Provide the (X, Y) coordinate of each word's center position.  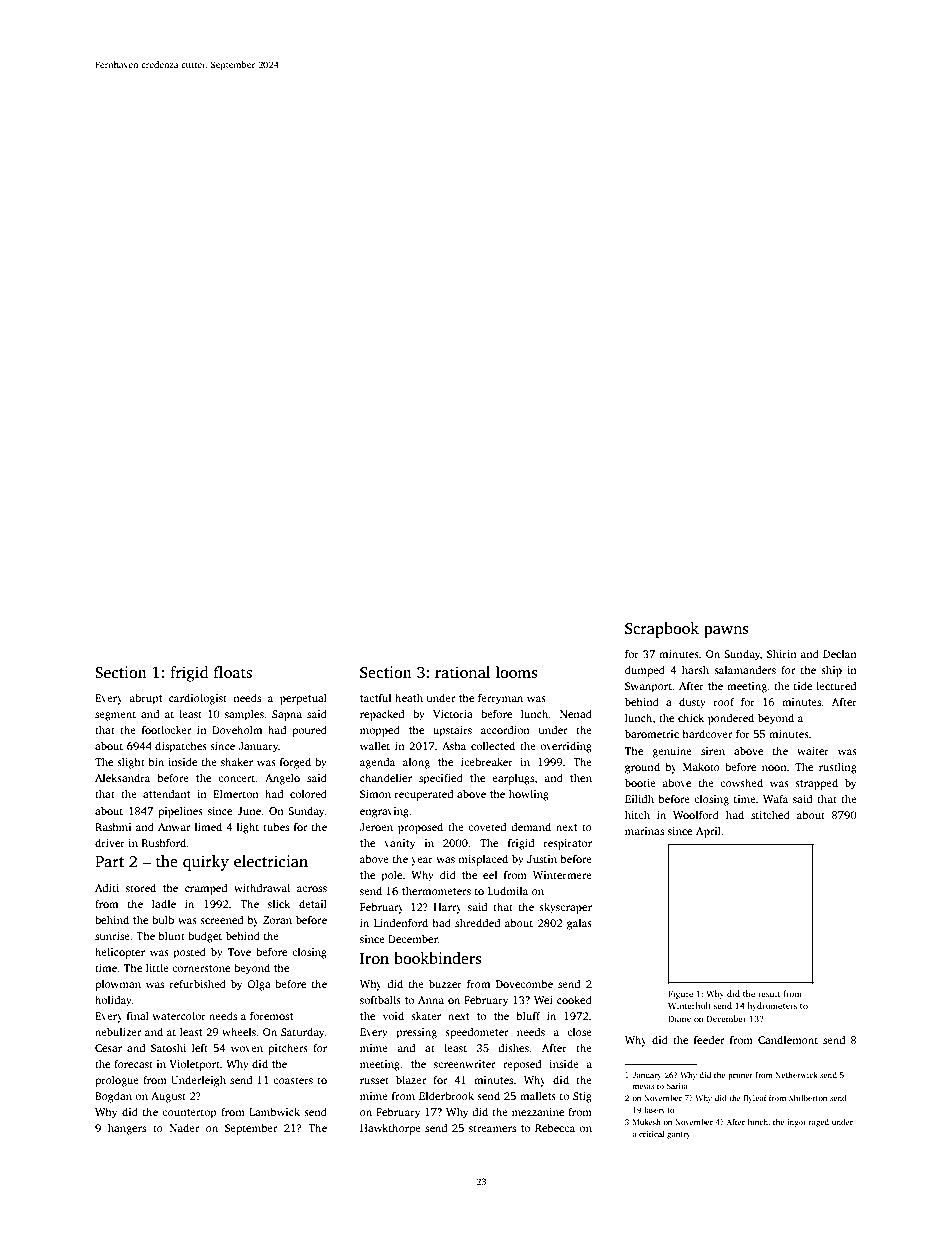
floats (233, 672)
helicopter (120, 953)
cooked (574, 999)
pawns (726, 632)
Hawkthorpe (390, 1129)
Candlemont (788, 1039)
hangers (127, 1129)
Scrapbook (662, 630)
